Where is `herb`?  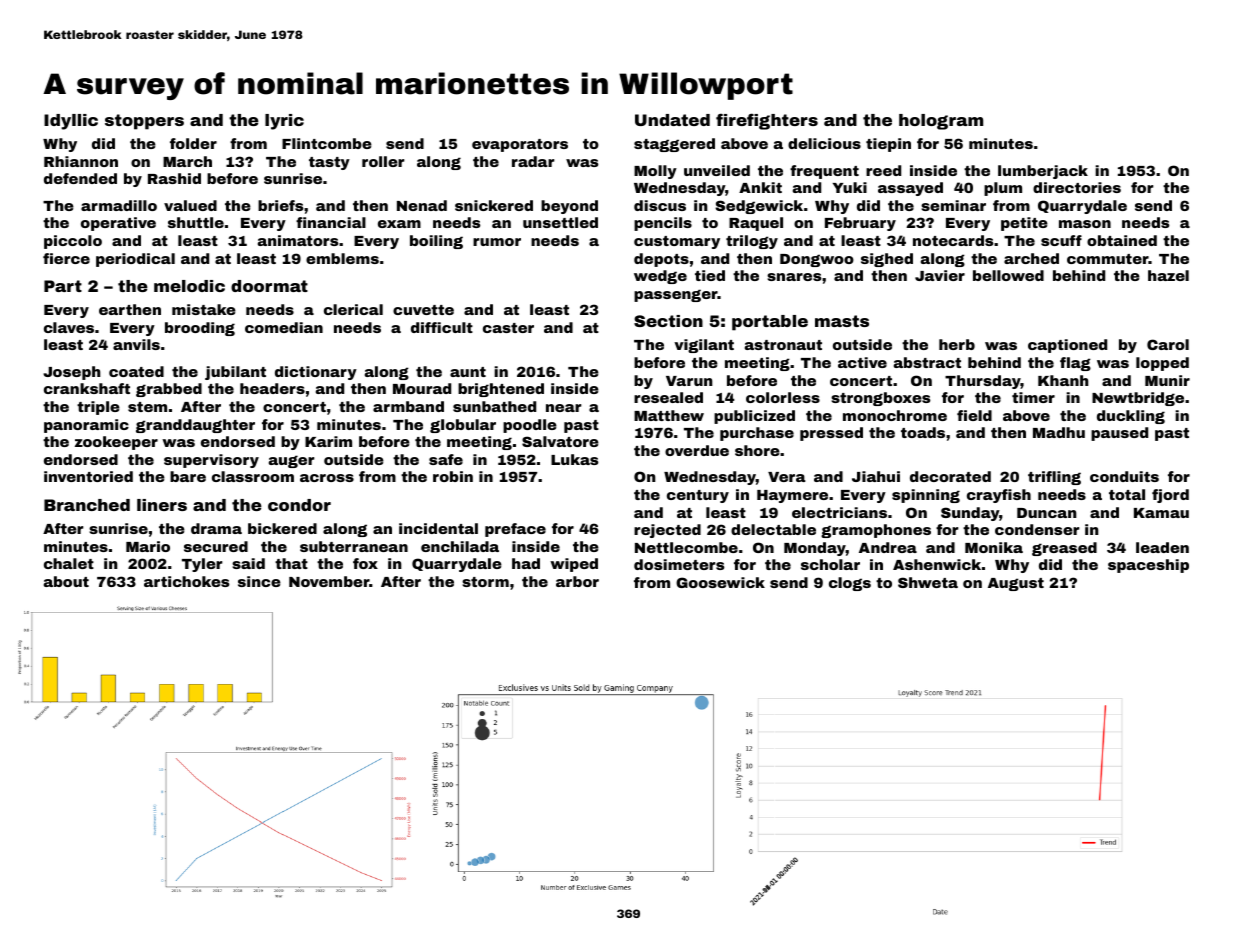 herb is located at coordinates (957, 344).
